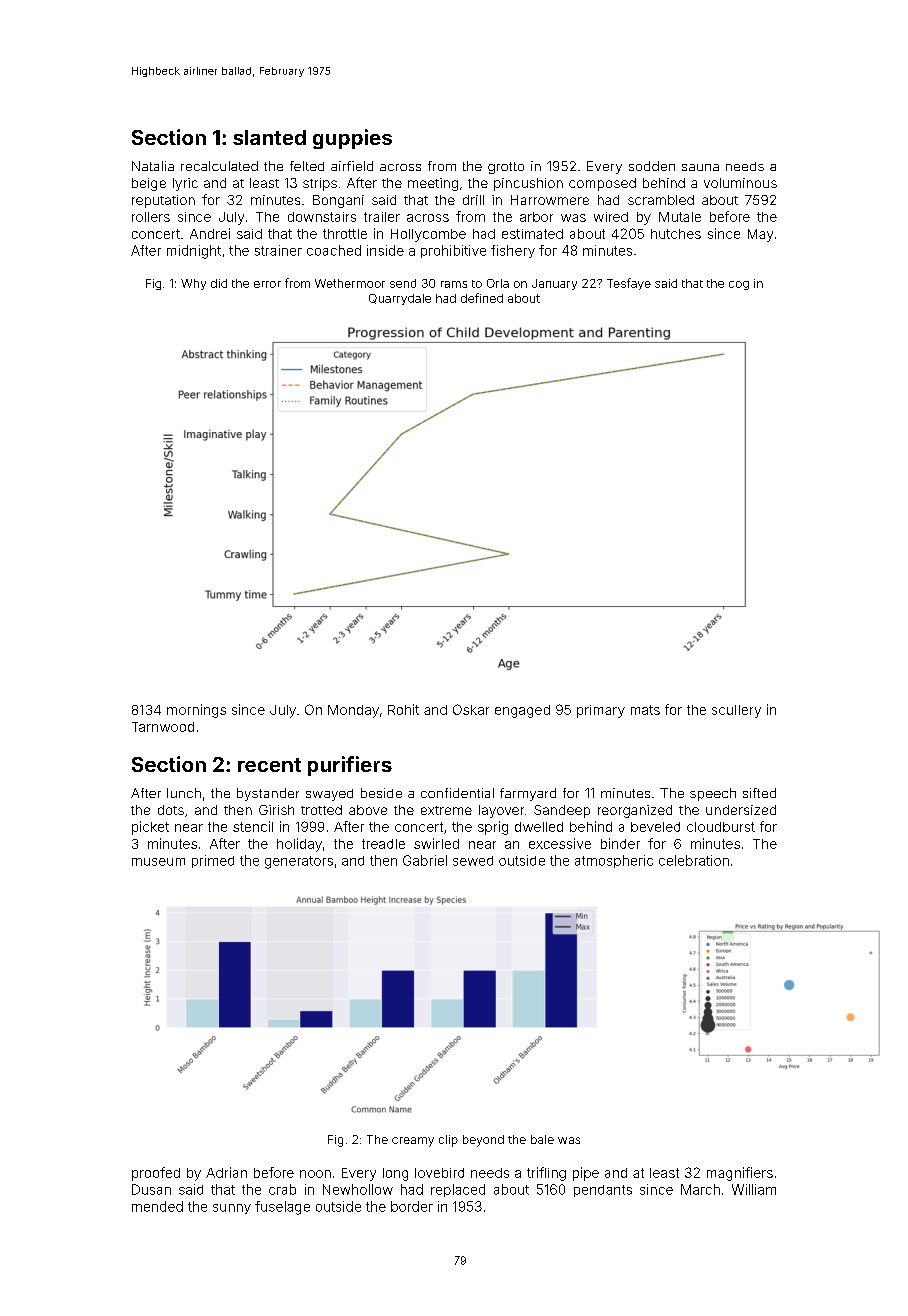  I want to click on scullery, so click(736, 711).
